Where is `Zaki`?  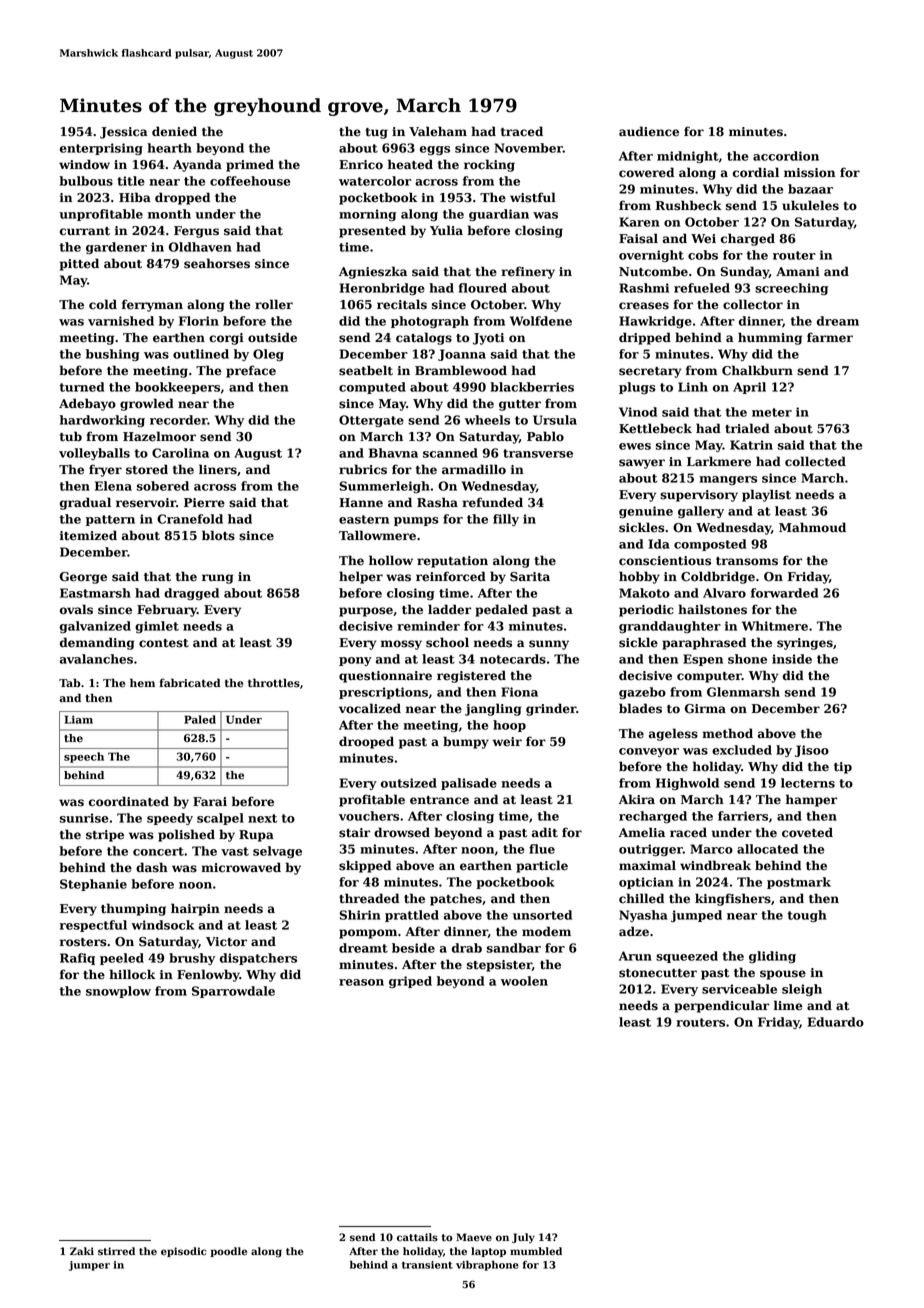 Zaki is located at coordinates (82, 1251).
